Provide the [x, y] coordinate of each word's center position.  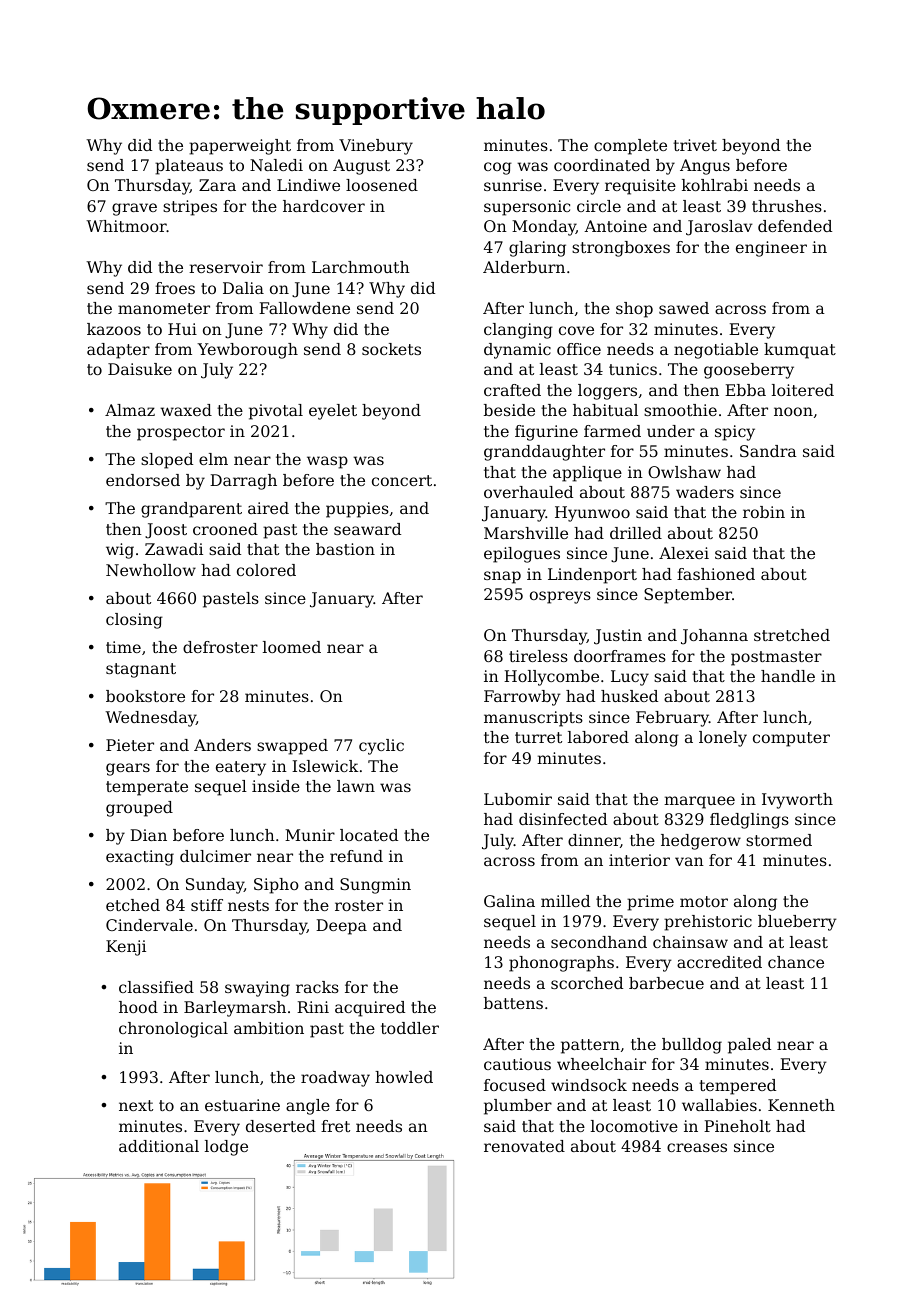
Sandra [768, 451]
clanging [518, 331]
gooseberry [749, 371]
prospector [181, 433]
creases [697, 1147]
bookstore [145, 696]
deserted [281, 1126]
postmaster [776, 658]
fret [335, 1126]
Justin [618, 637]
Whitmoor [126, 226]
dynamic [517, 351]
